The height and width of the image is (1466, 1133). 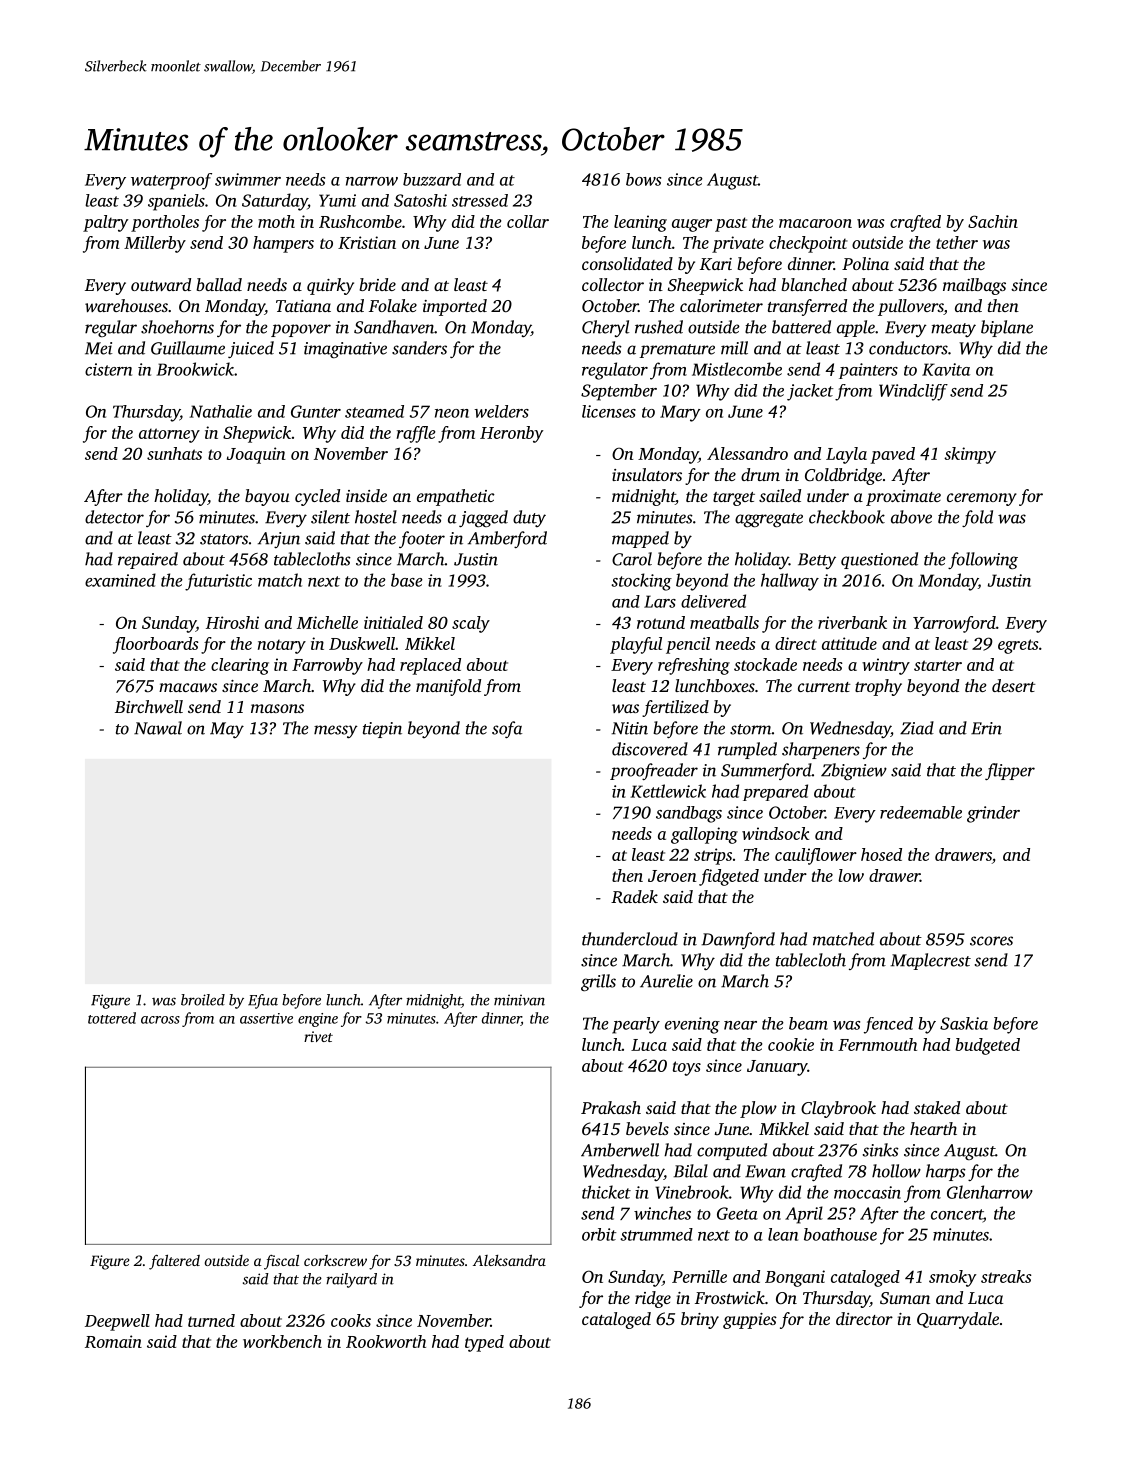 I want to click on sunhats, so click(x=174, y=453).
